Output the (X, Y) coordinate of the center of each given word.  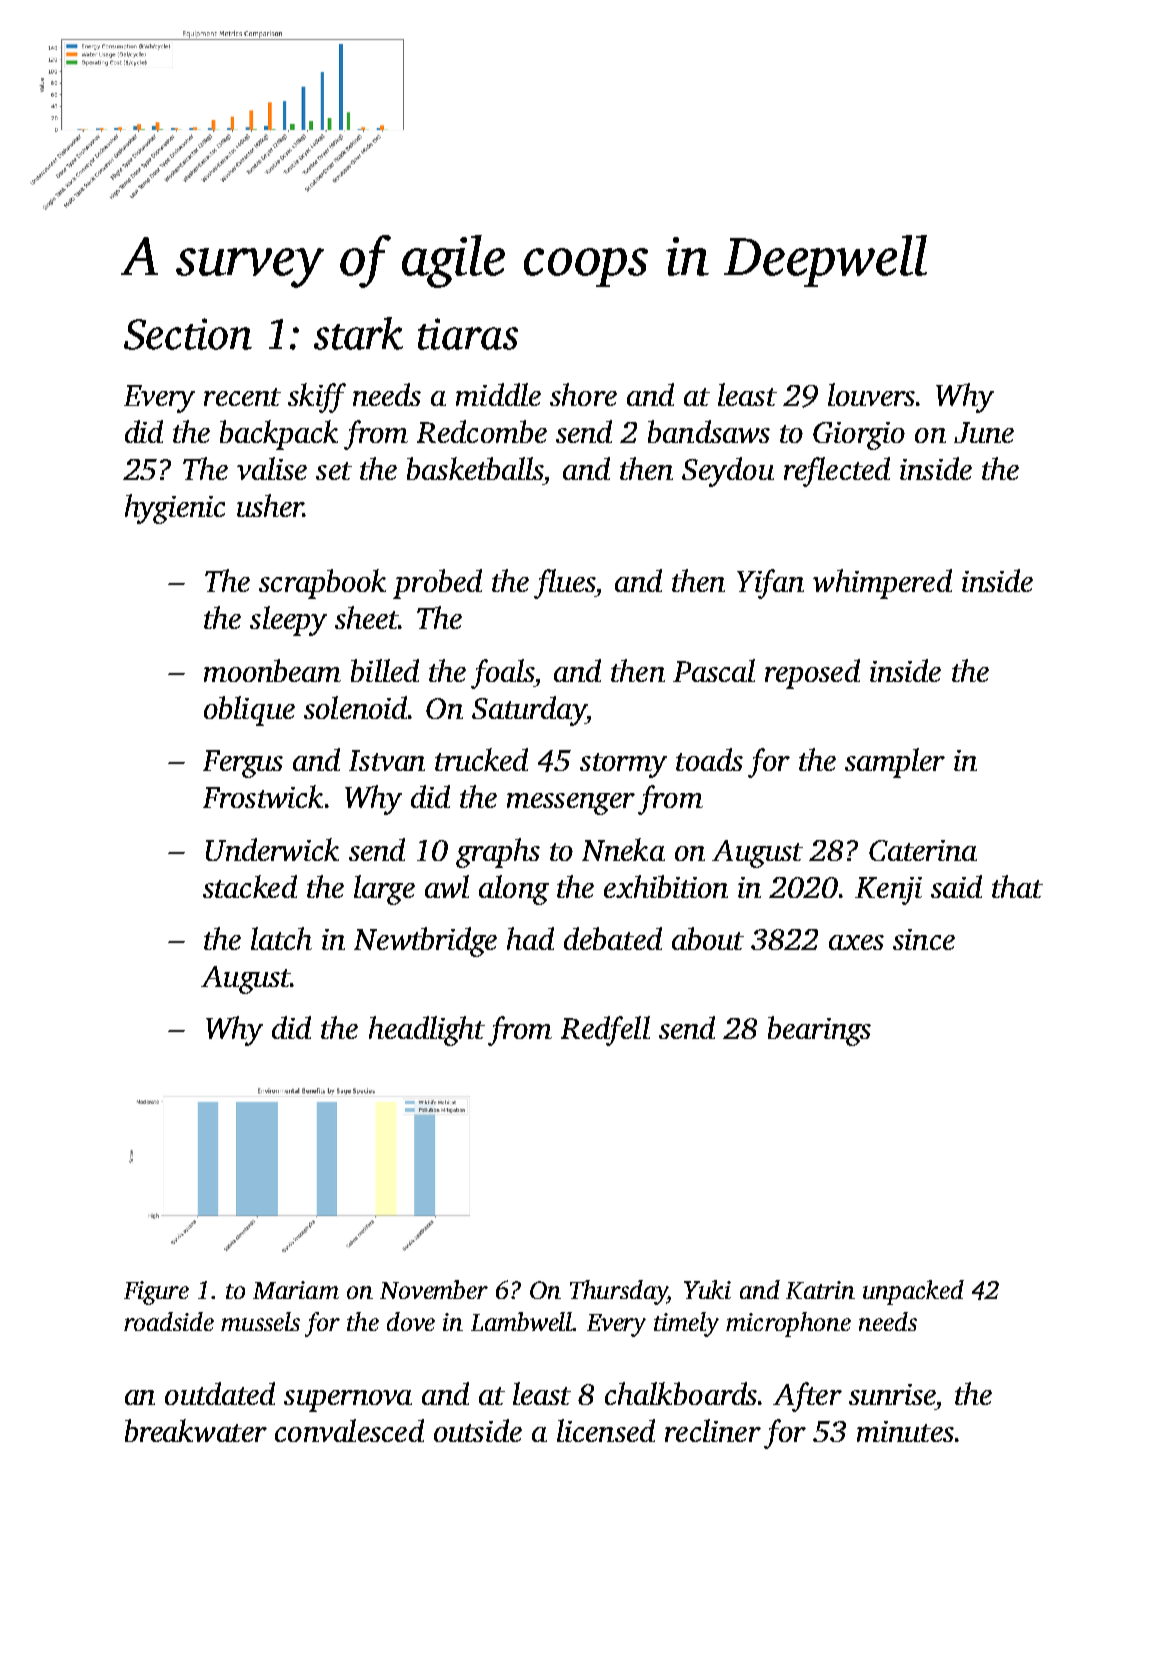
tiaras (468, 334)
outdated (220, 1393)
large (384, 890)
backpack (279, 435)
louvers (871, 394)
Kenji (888, 891)
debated (613, 938)
